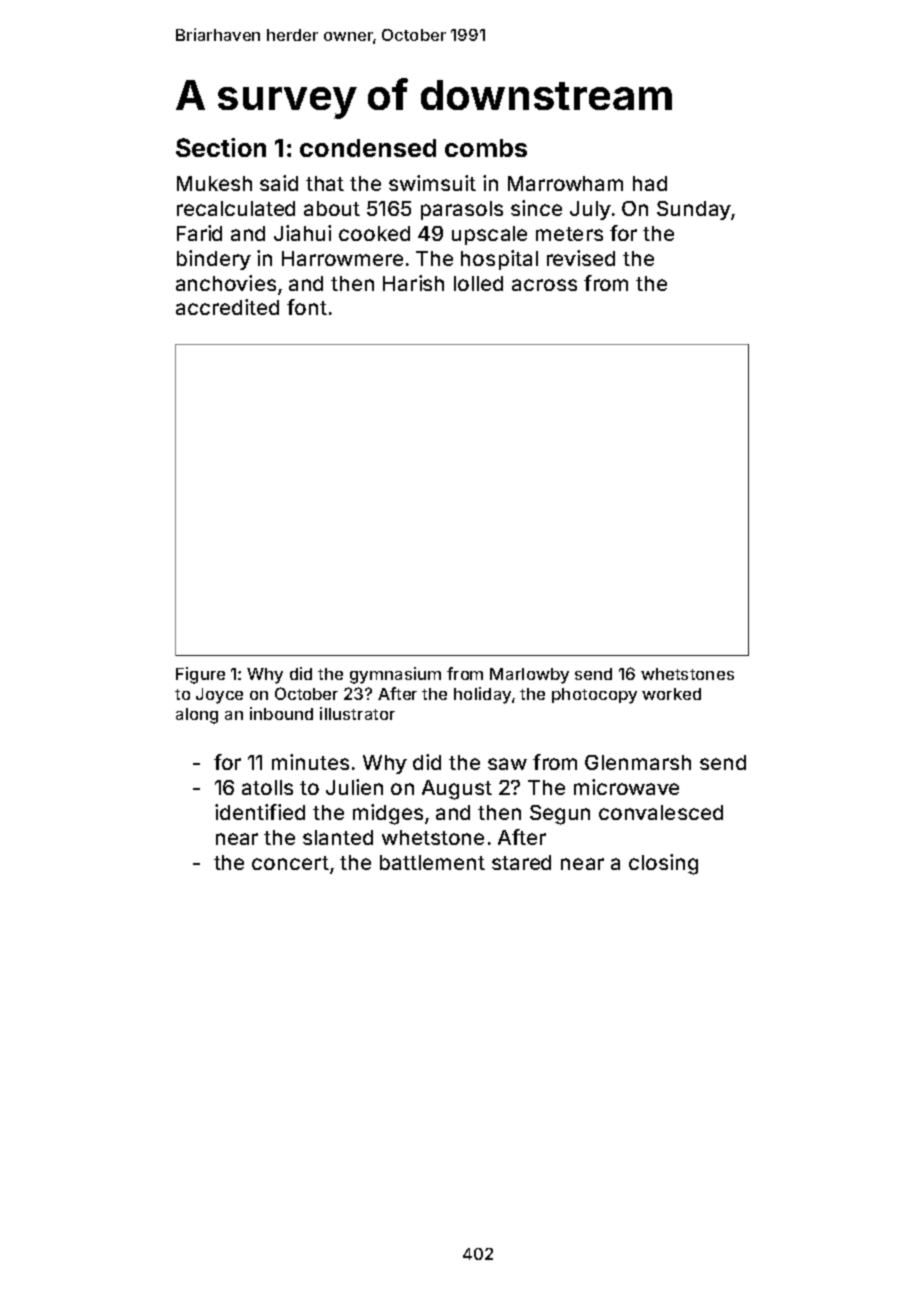 The width and height of the document is (924, 1311). What do you see at coordinates (307, 307) in the document?
I see `font` at bounding box center [307, 307].
